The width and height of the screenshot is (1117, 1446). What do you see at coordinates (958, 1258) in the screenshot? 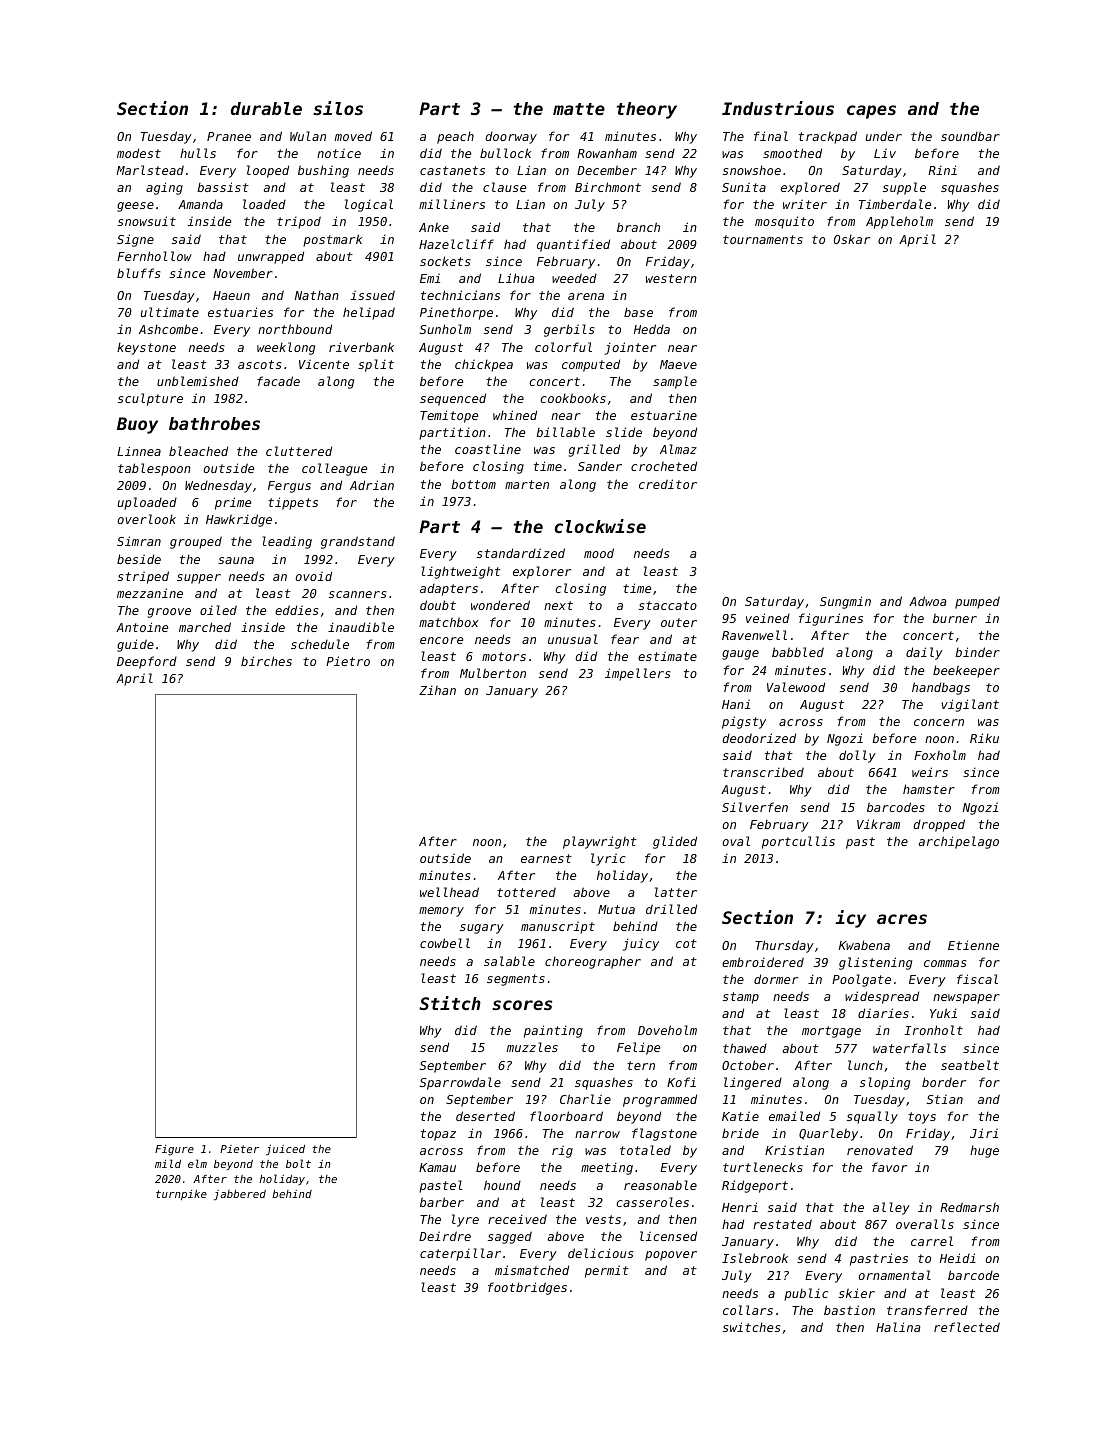
I see `Heidi` at bounding box center [958, 1258].
